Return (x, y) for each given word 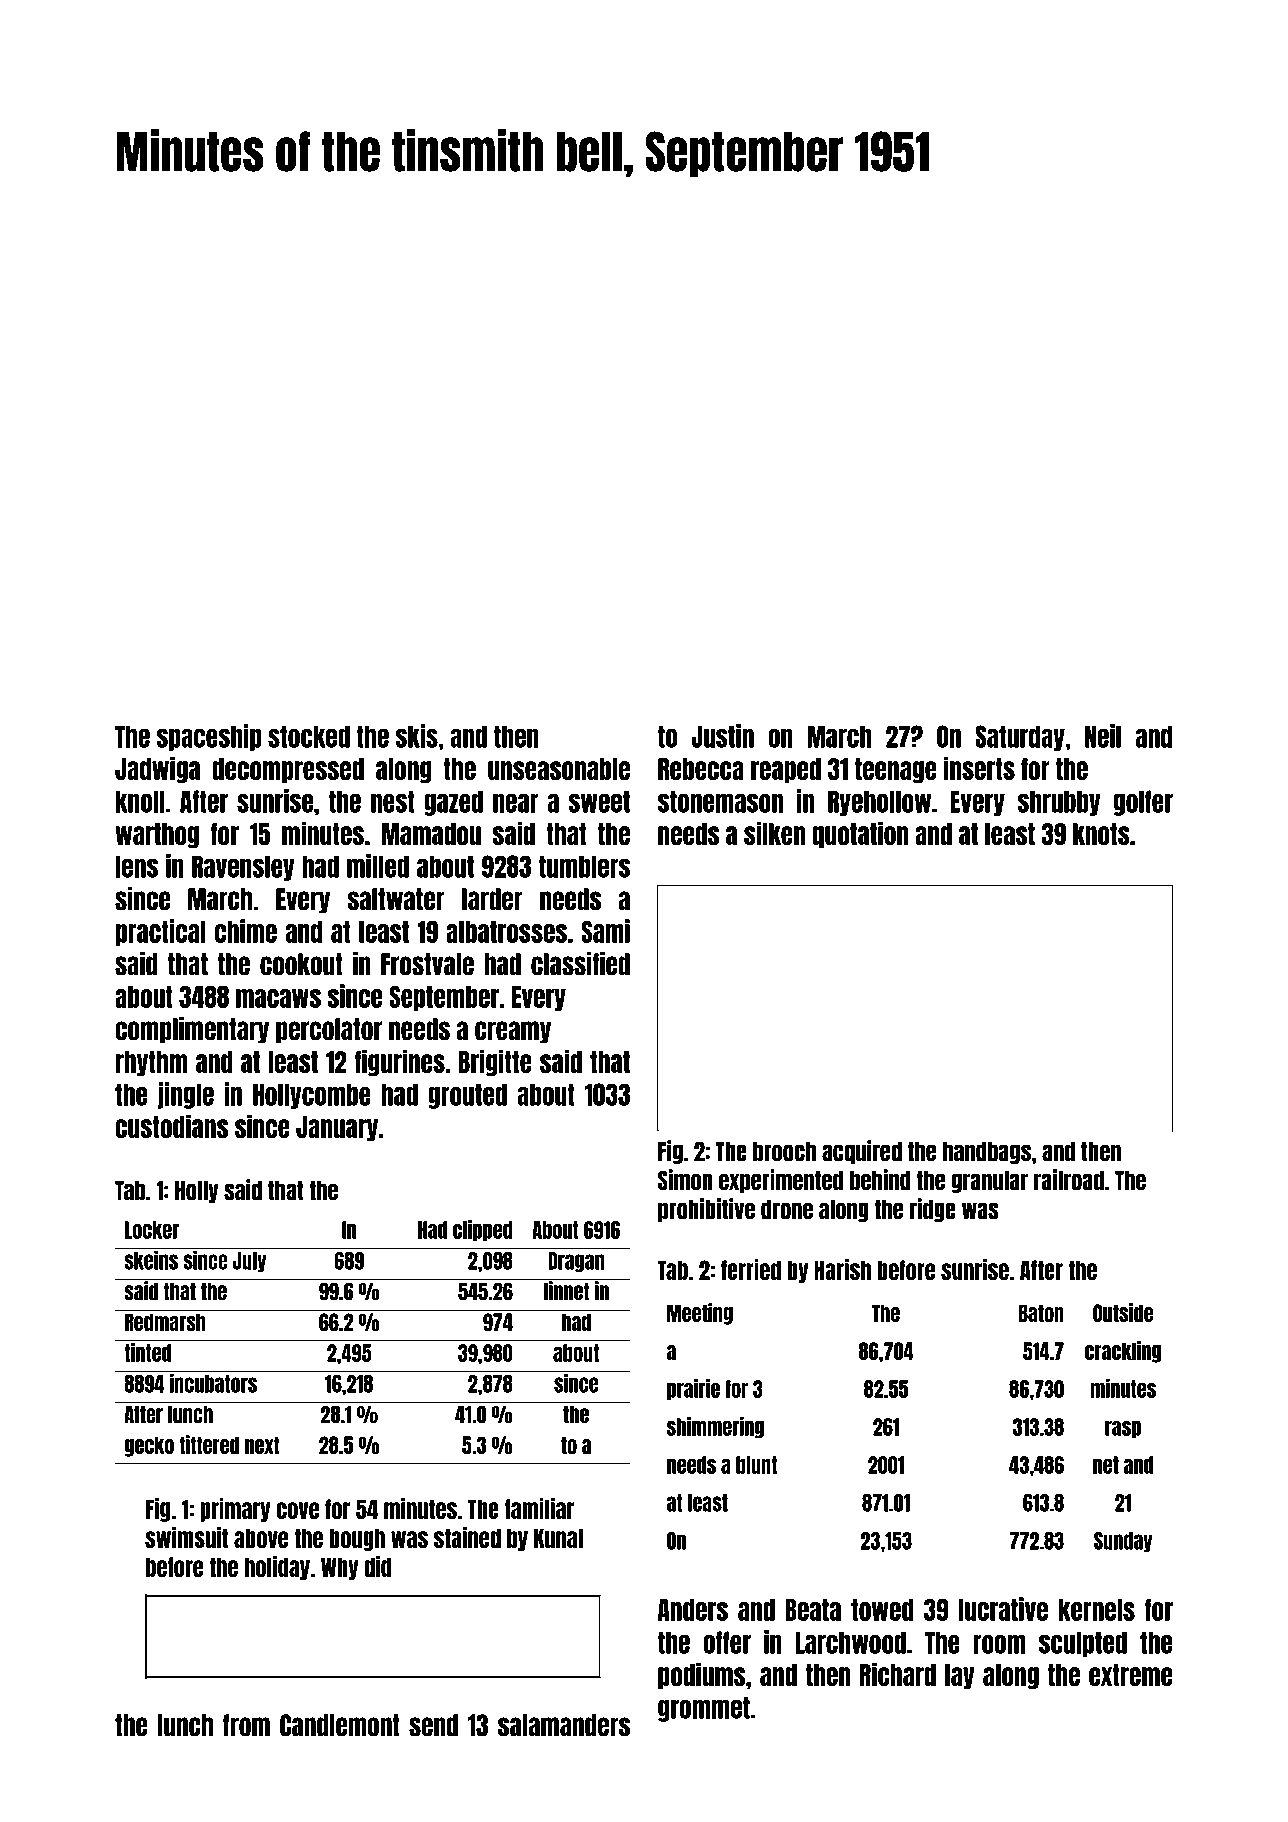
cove (297, 1510)
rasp (1123, 1429)
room (999, 1644)
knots (1101, 834)
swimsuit (186, 1537)
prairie (693, 1389)
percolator (329, 1031)
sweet (599, 801)
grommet (704, 1709)
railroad (1069, 1180)
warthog (157, 835)
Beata (813, 1610)
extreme (1130, 1675)
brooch (784, 1152)
